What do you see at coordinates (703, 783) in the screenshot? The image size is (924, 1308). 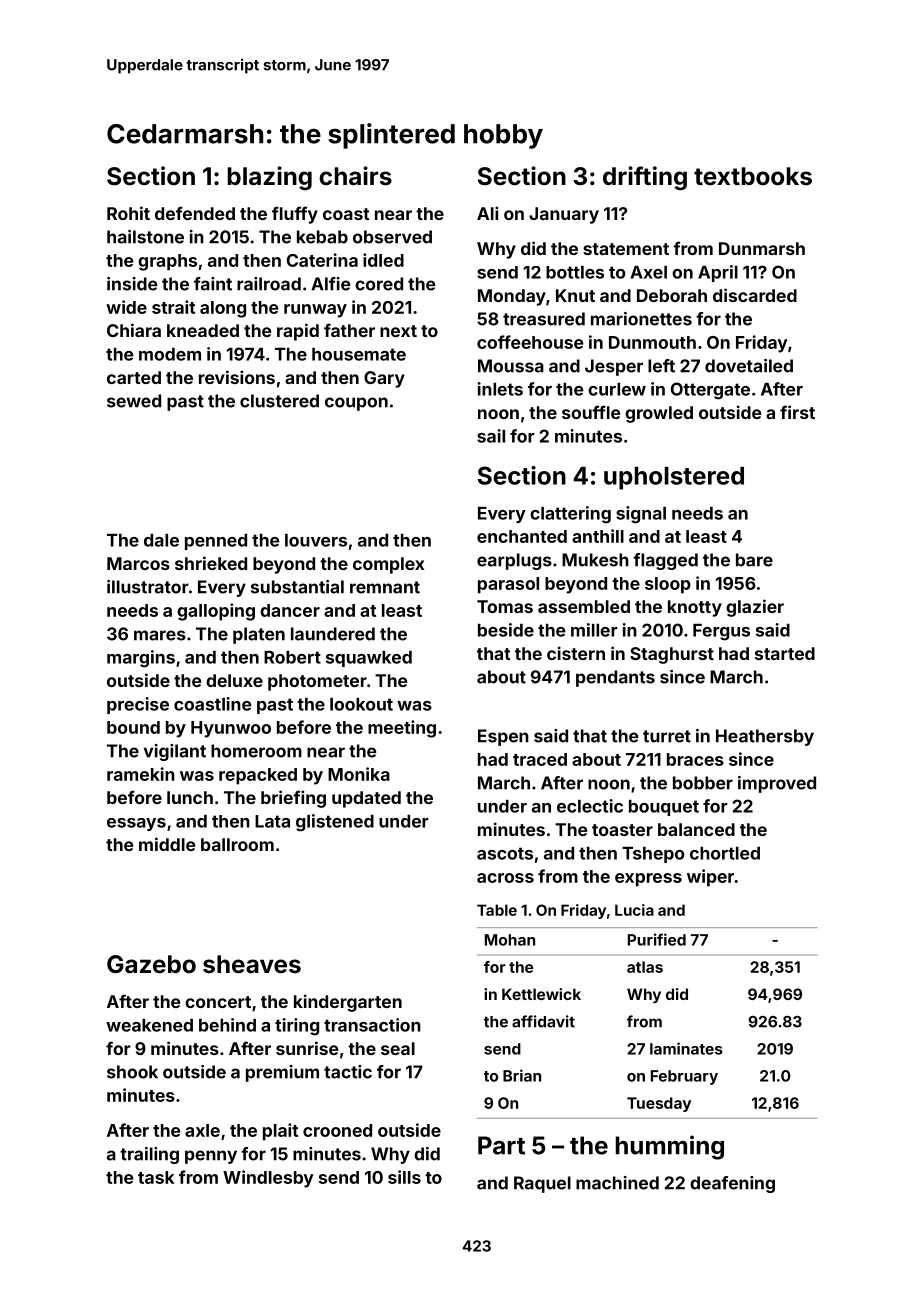 I see `bobber` at bounding box center [703, 783].
